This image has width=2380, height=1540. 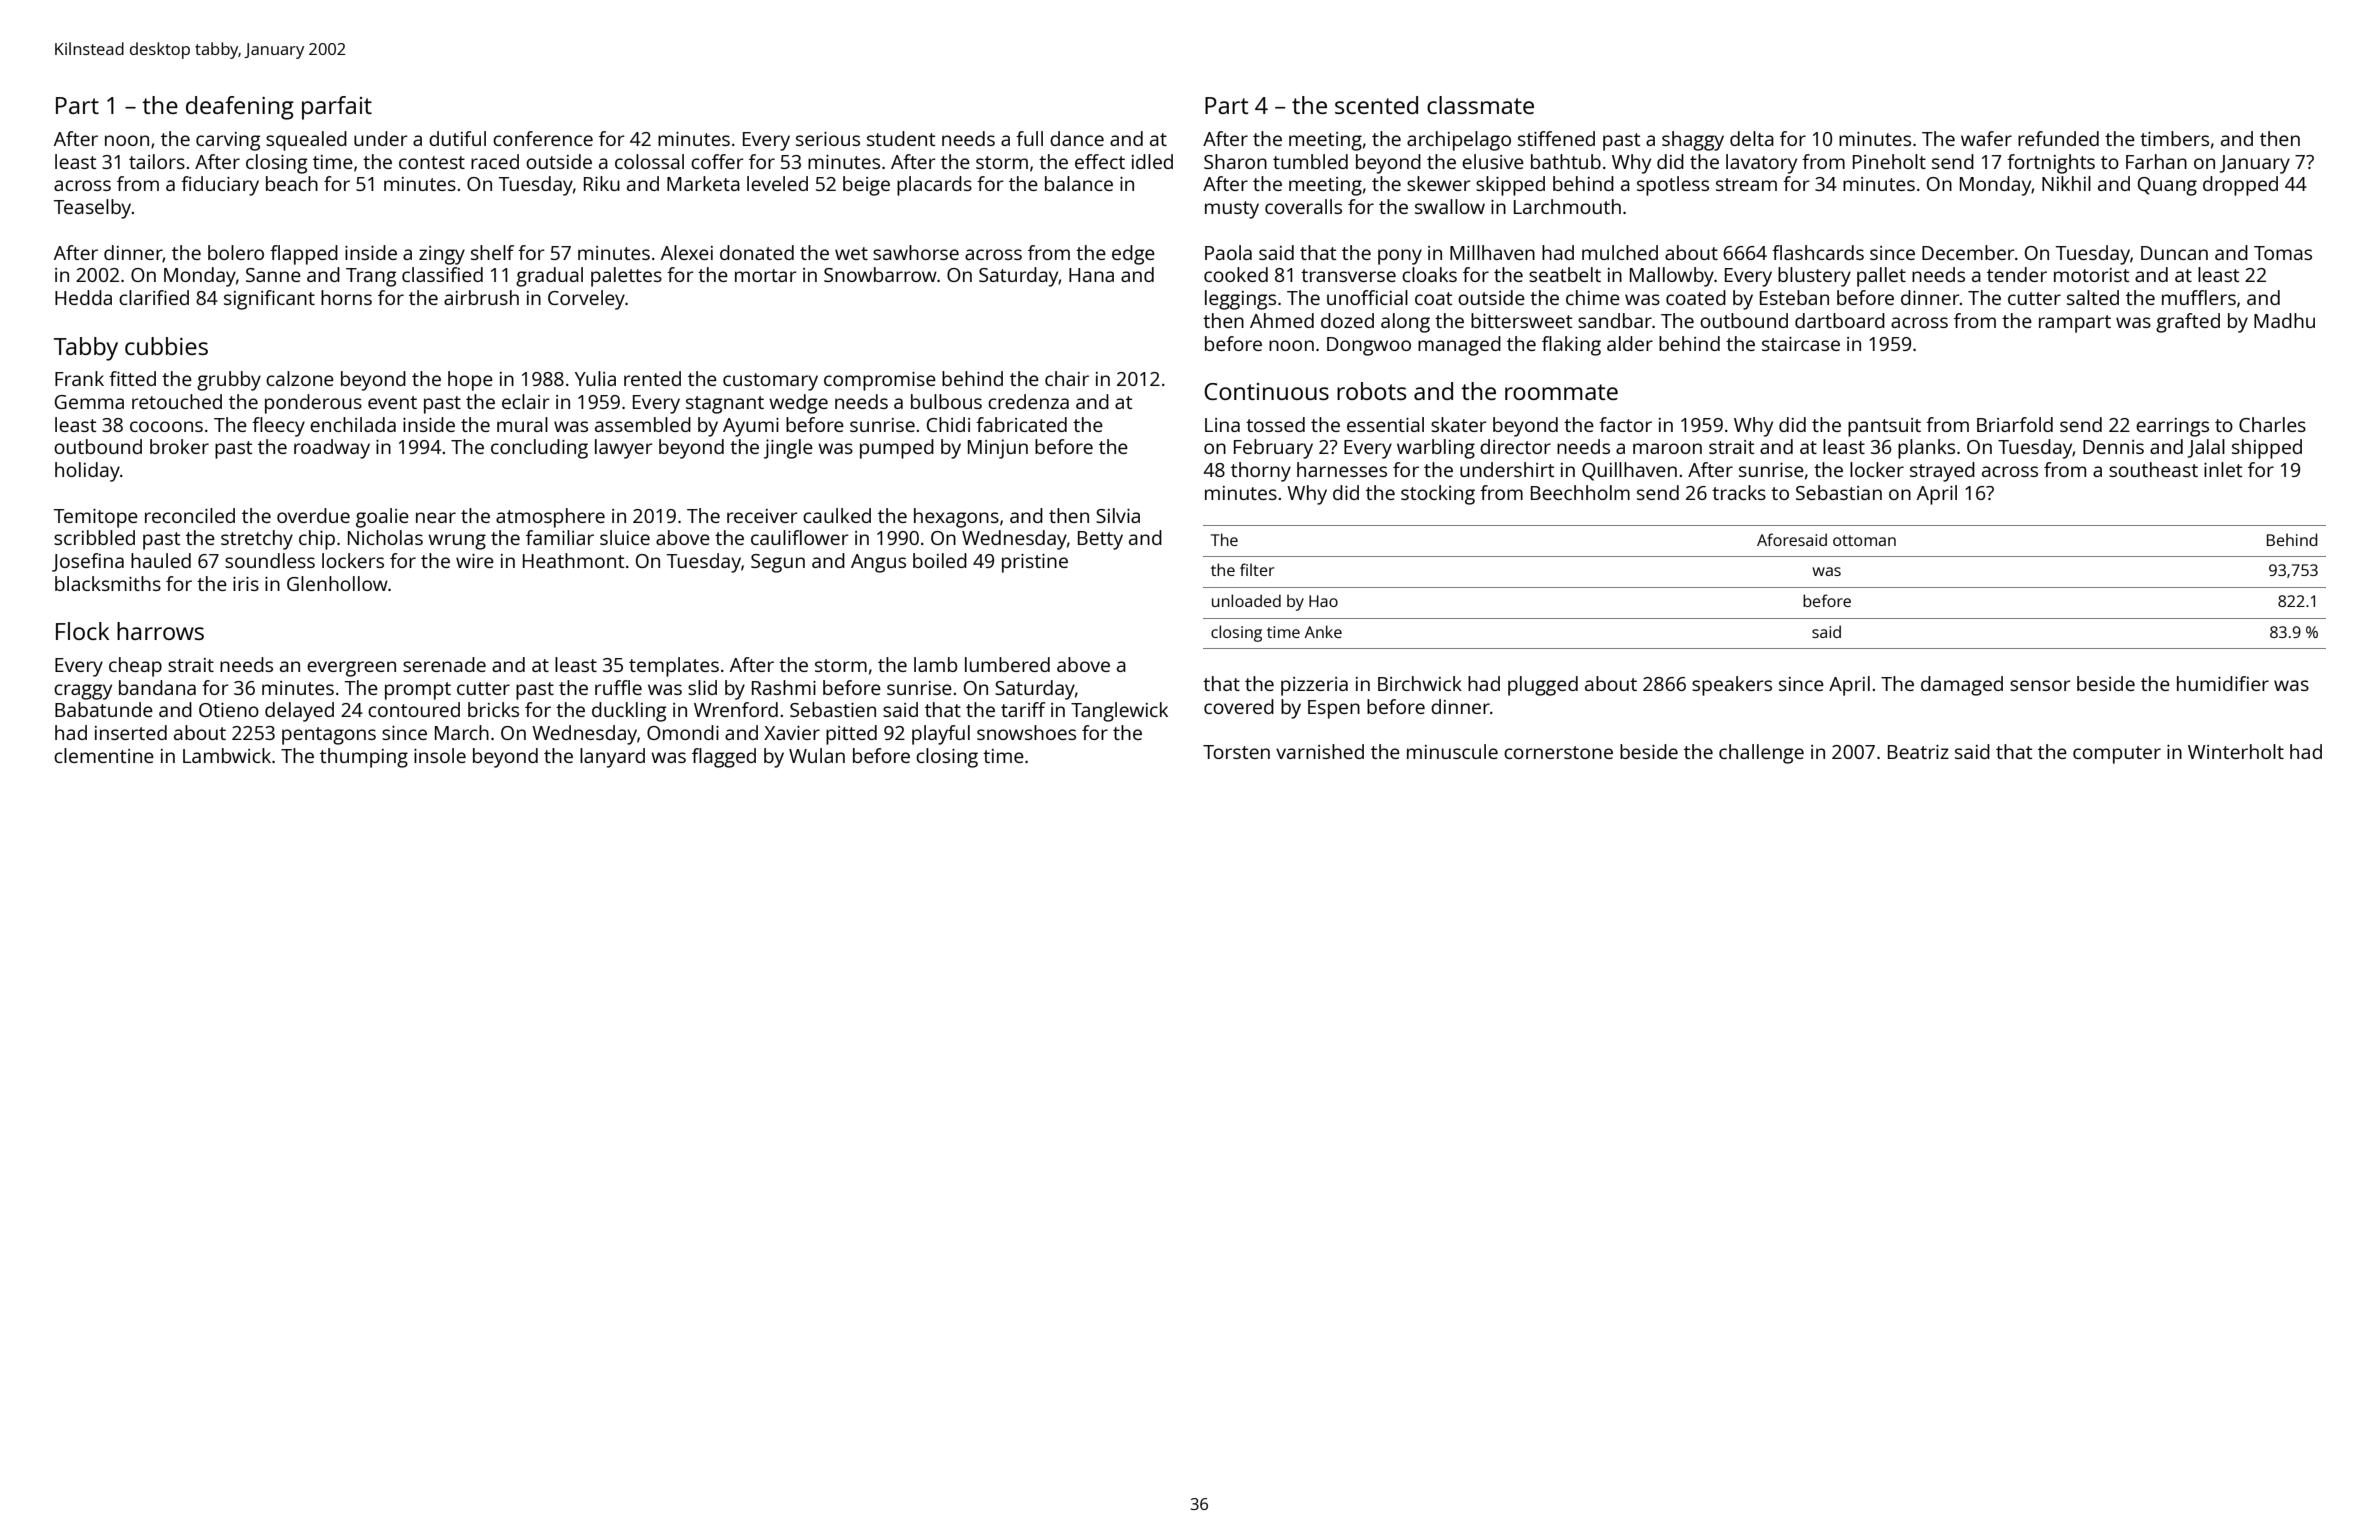 I want to click on thumping, so click(x=364, y=758).
